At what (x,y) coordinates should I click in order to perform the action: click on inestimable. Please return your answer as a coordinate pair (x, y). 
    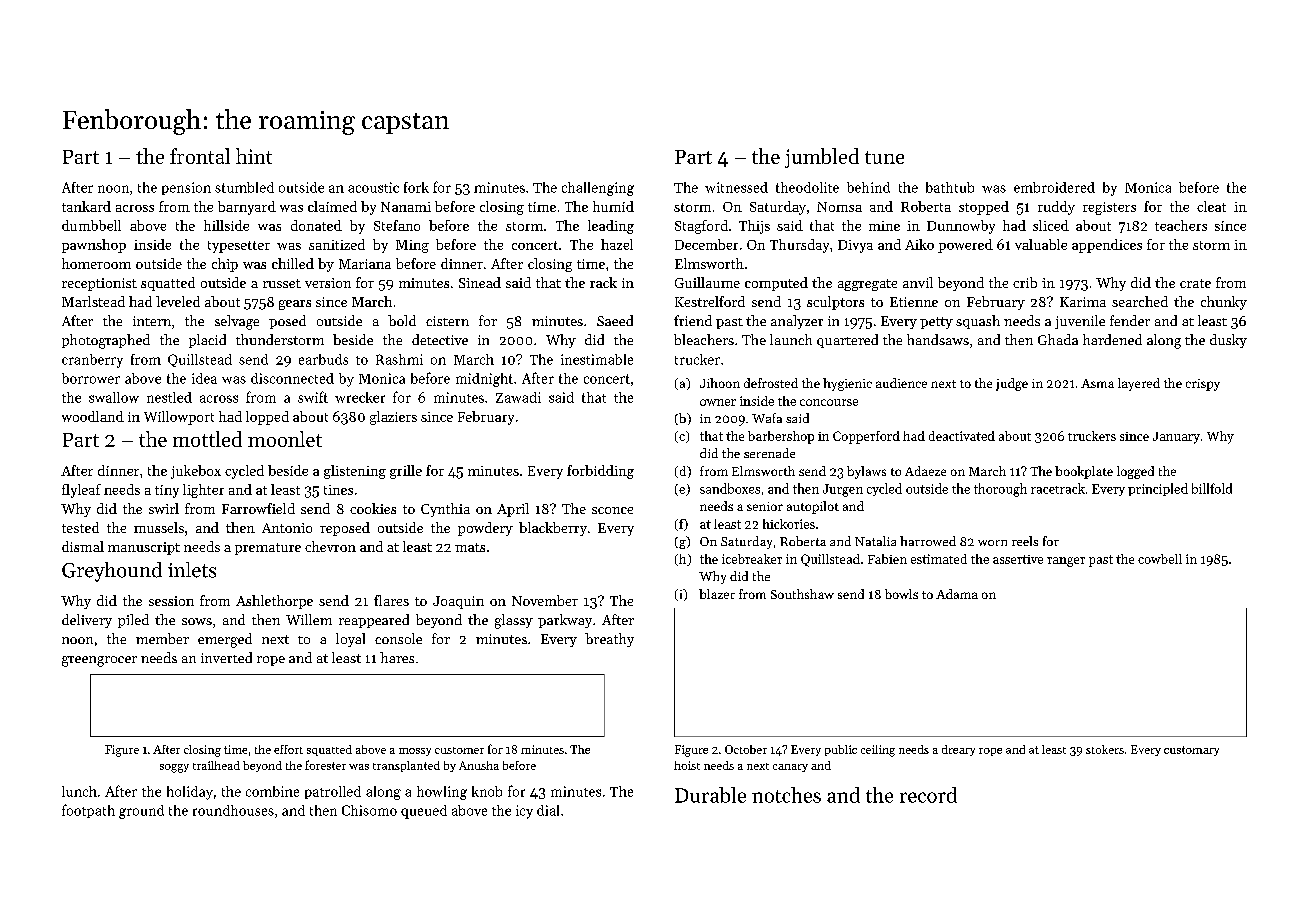
    Looking at the image, I should click on (597, 359).
